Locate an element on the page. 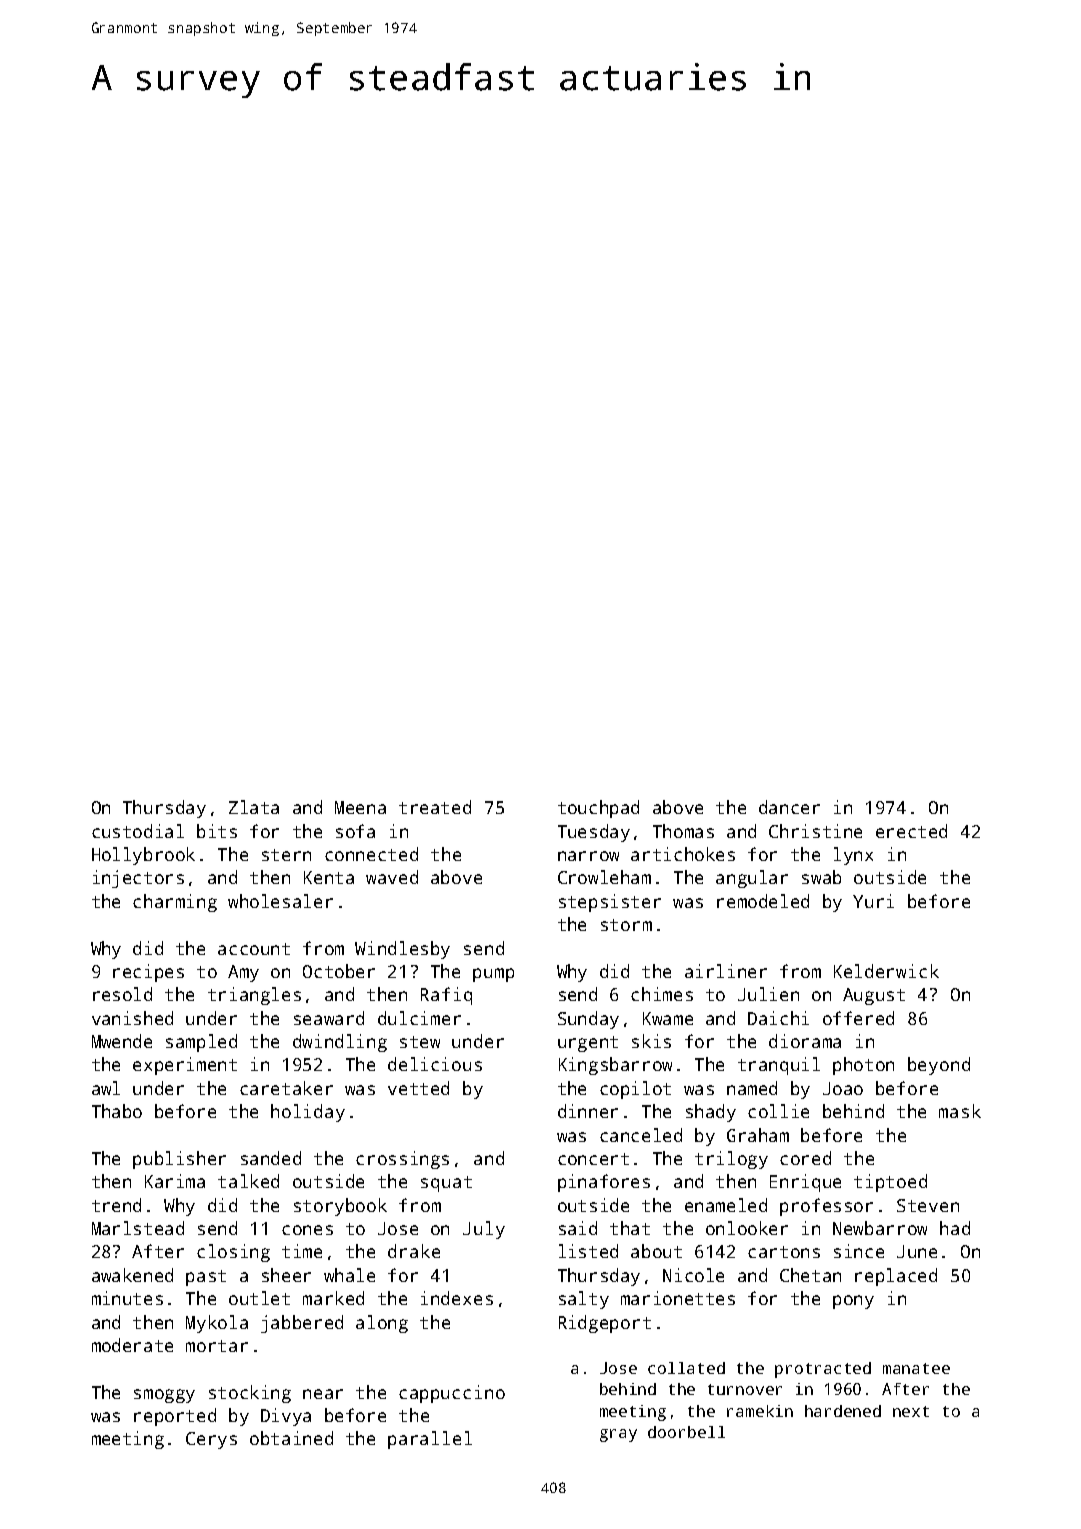 The height and width of the image is (1529, 1081). Yuri is located at coordinates (873, 901).
